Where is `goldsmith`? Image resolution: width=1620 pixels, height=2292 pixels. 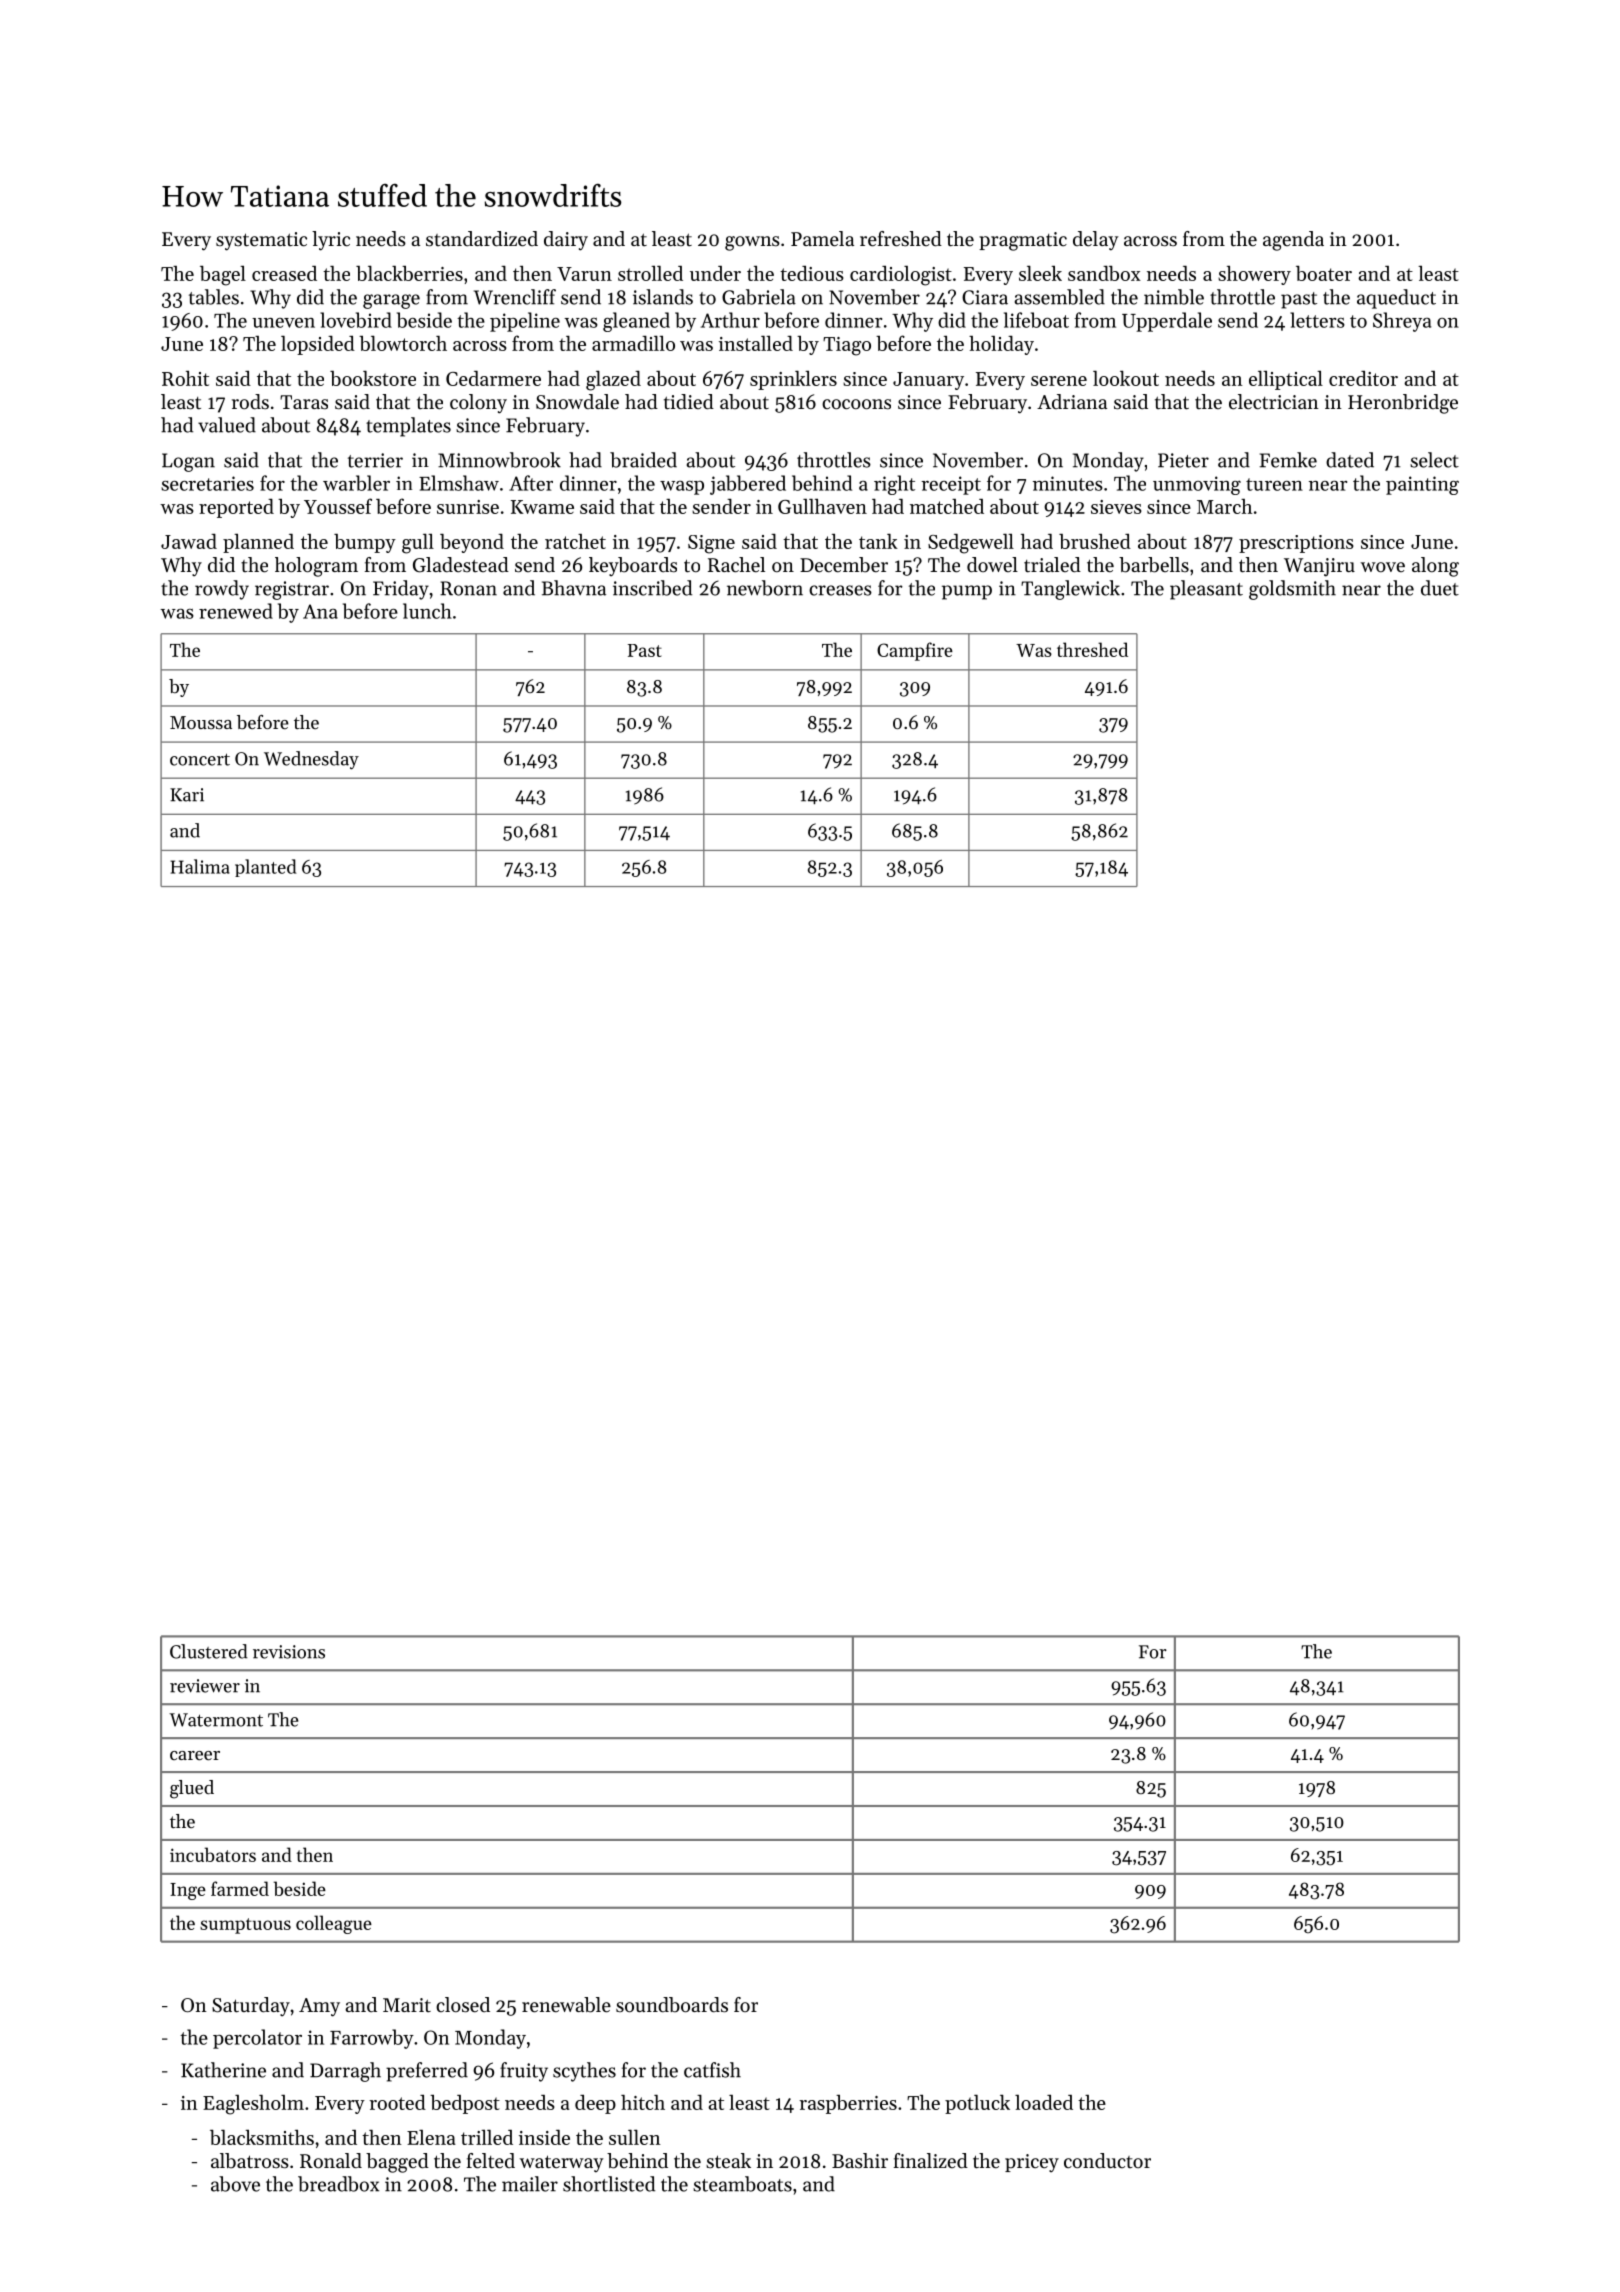 goldsmith is located at coordinates (1292, 590).
